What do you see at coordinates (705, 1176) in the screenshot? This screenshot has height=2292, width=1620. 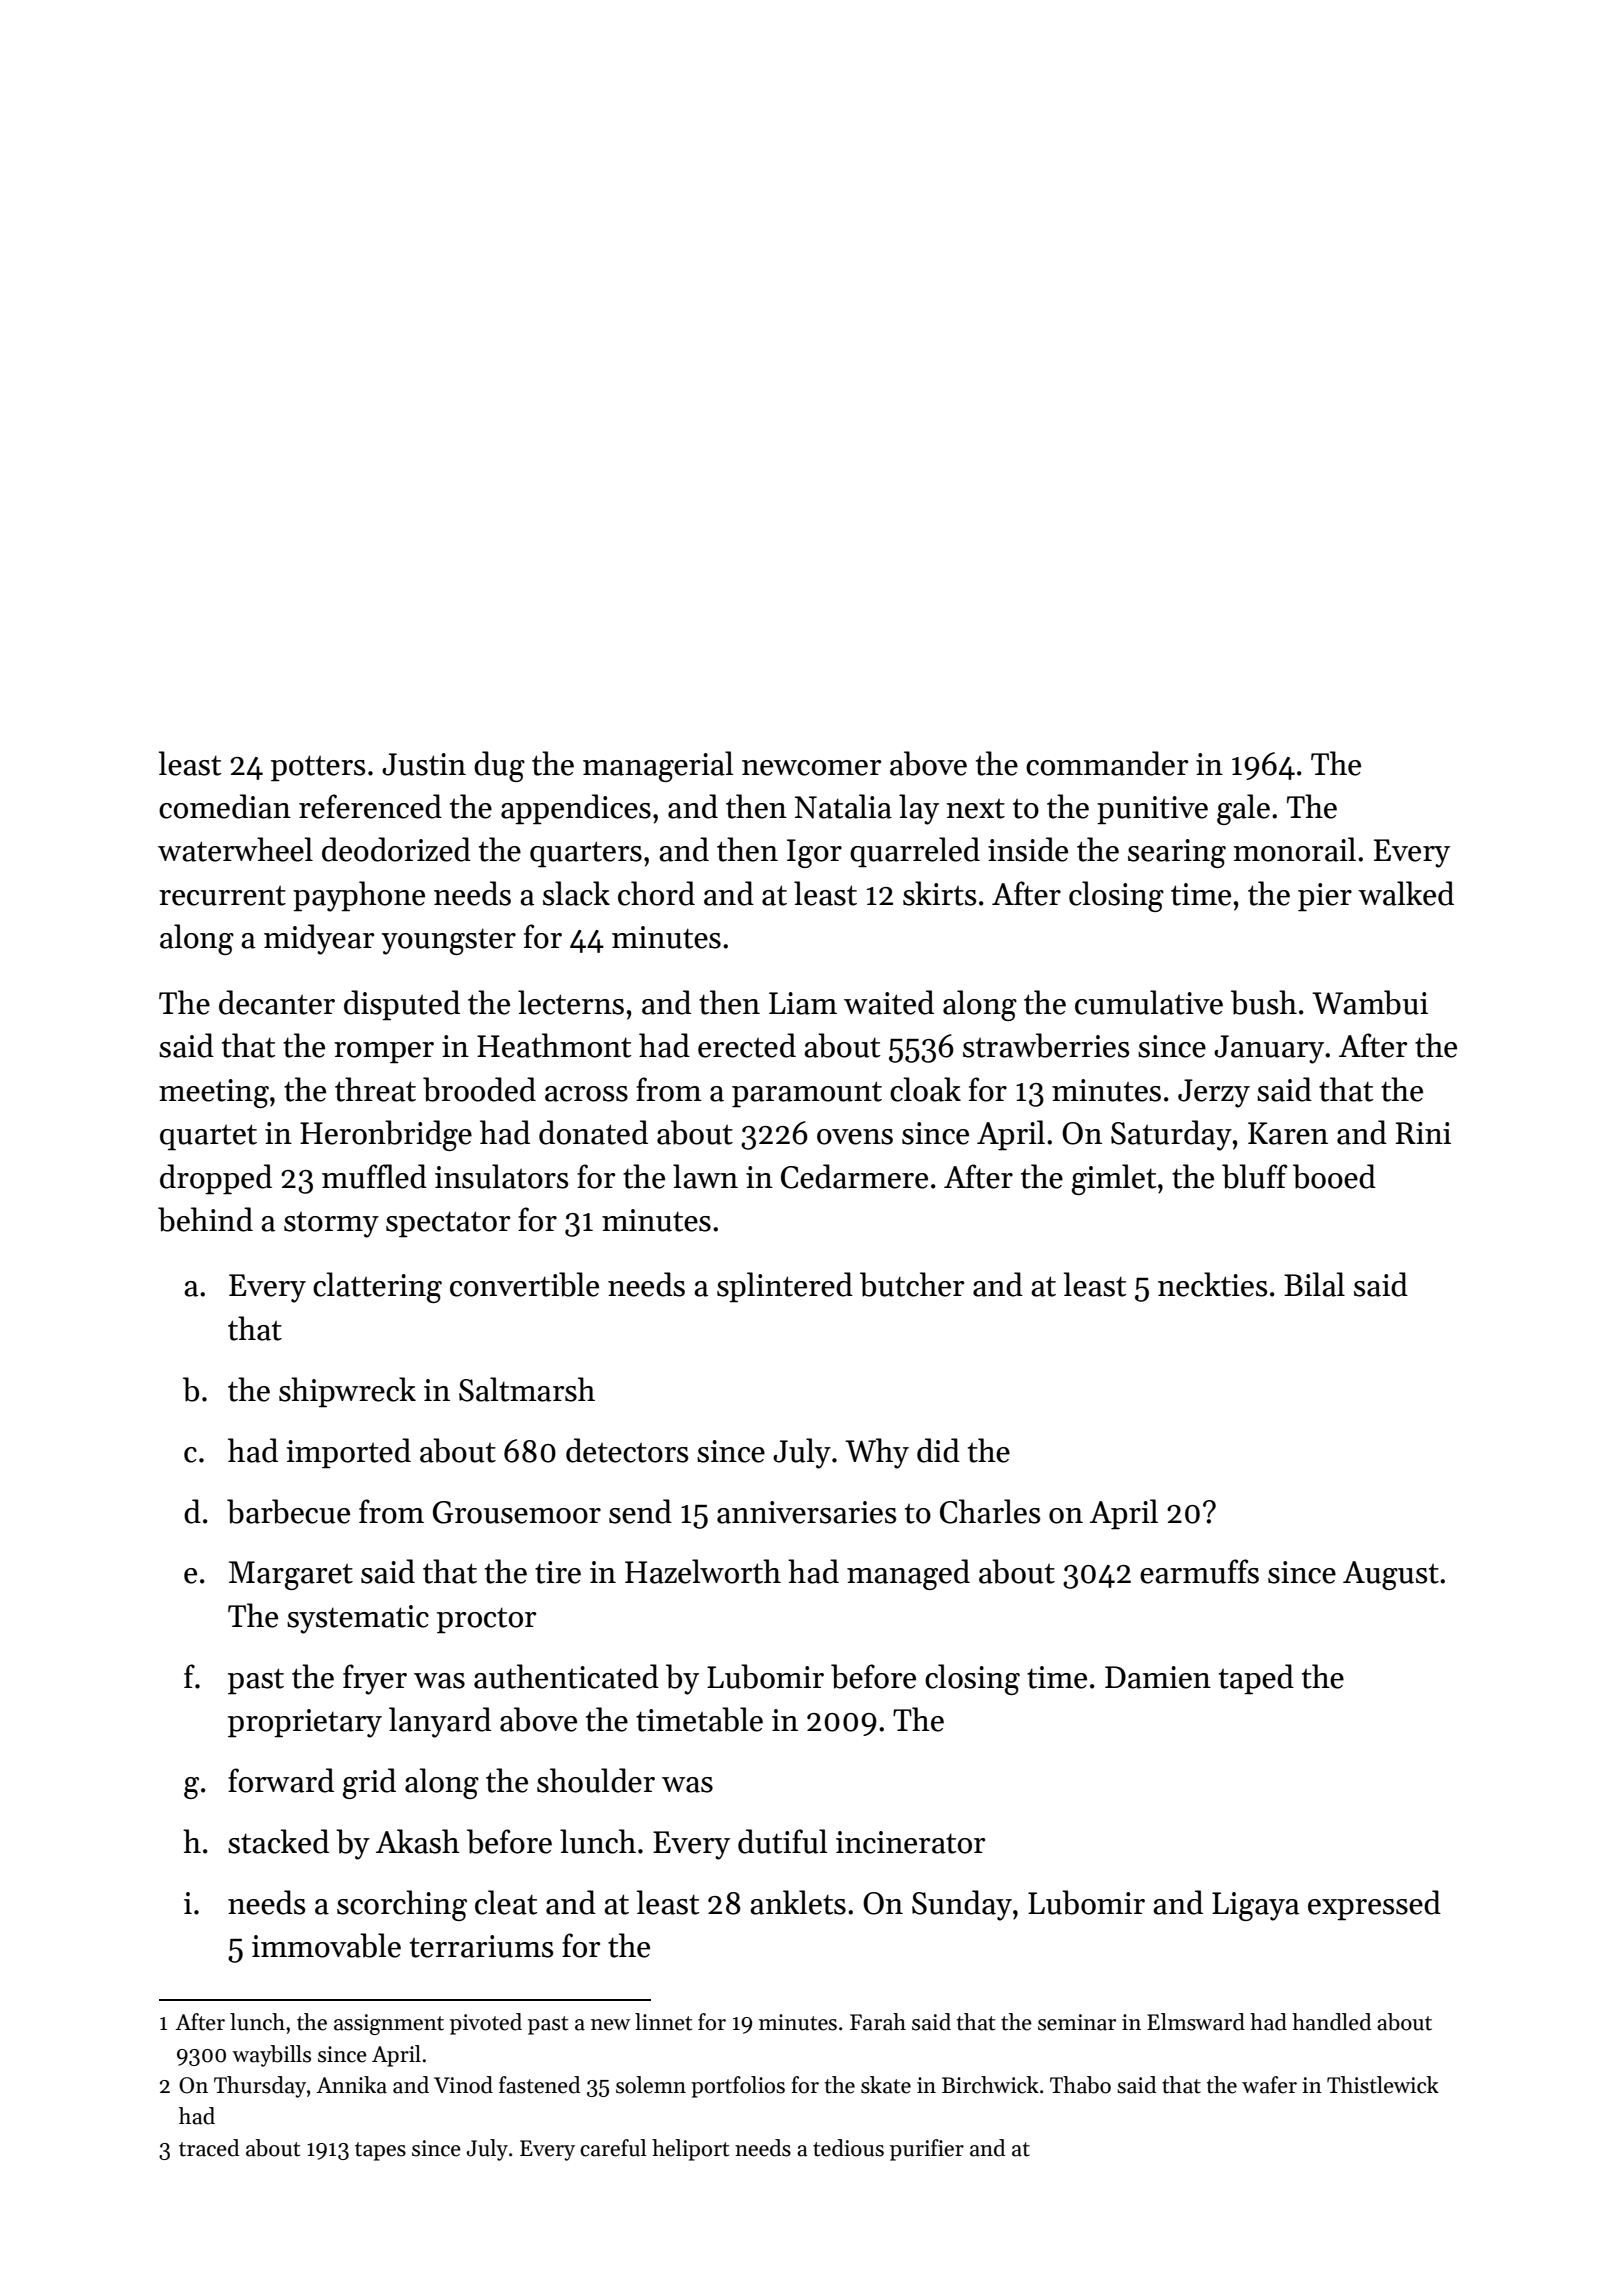 I see `lawn` at bounding box center [705, 1176].
